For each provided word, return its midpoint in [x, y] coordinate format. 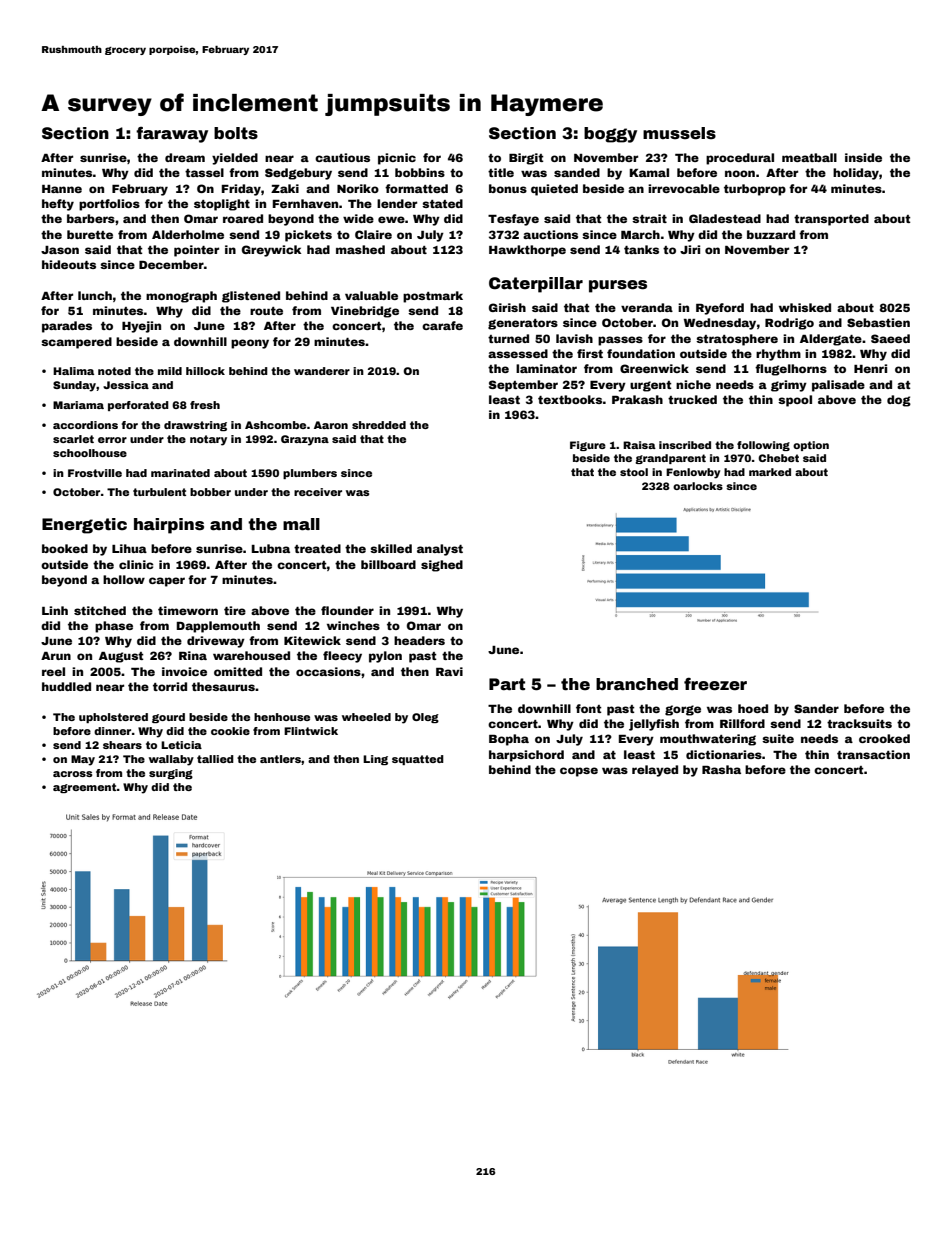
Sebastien [878, 322]
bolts [236, 133]
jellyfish [654, 725]
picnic [397, 159]
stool [634, 472]
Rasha [721, 769]
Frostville [95, 473]
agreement [85, 788]
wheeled [366, 717]
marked [770, 472]
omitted [238, 671]
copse [579, 772]
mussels [679, 133]
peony [250, 344]
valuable [371, 295]
